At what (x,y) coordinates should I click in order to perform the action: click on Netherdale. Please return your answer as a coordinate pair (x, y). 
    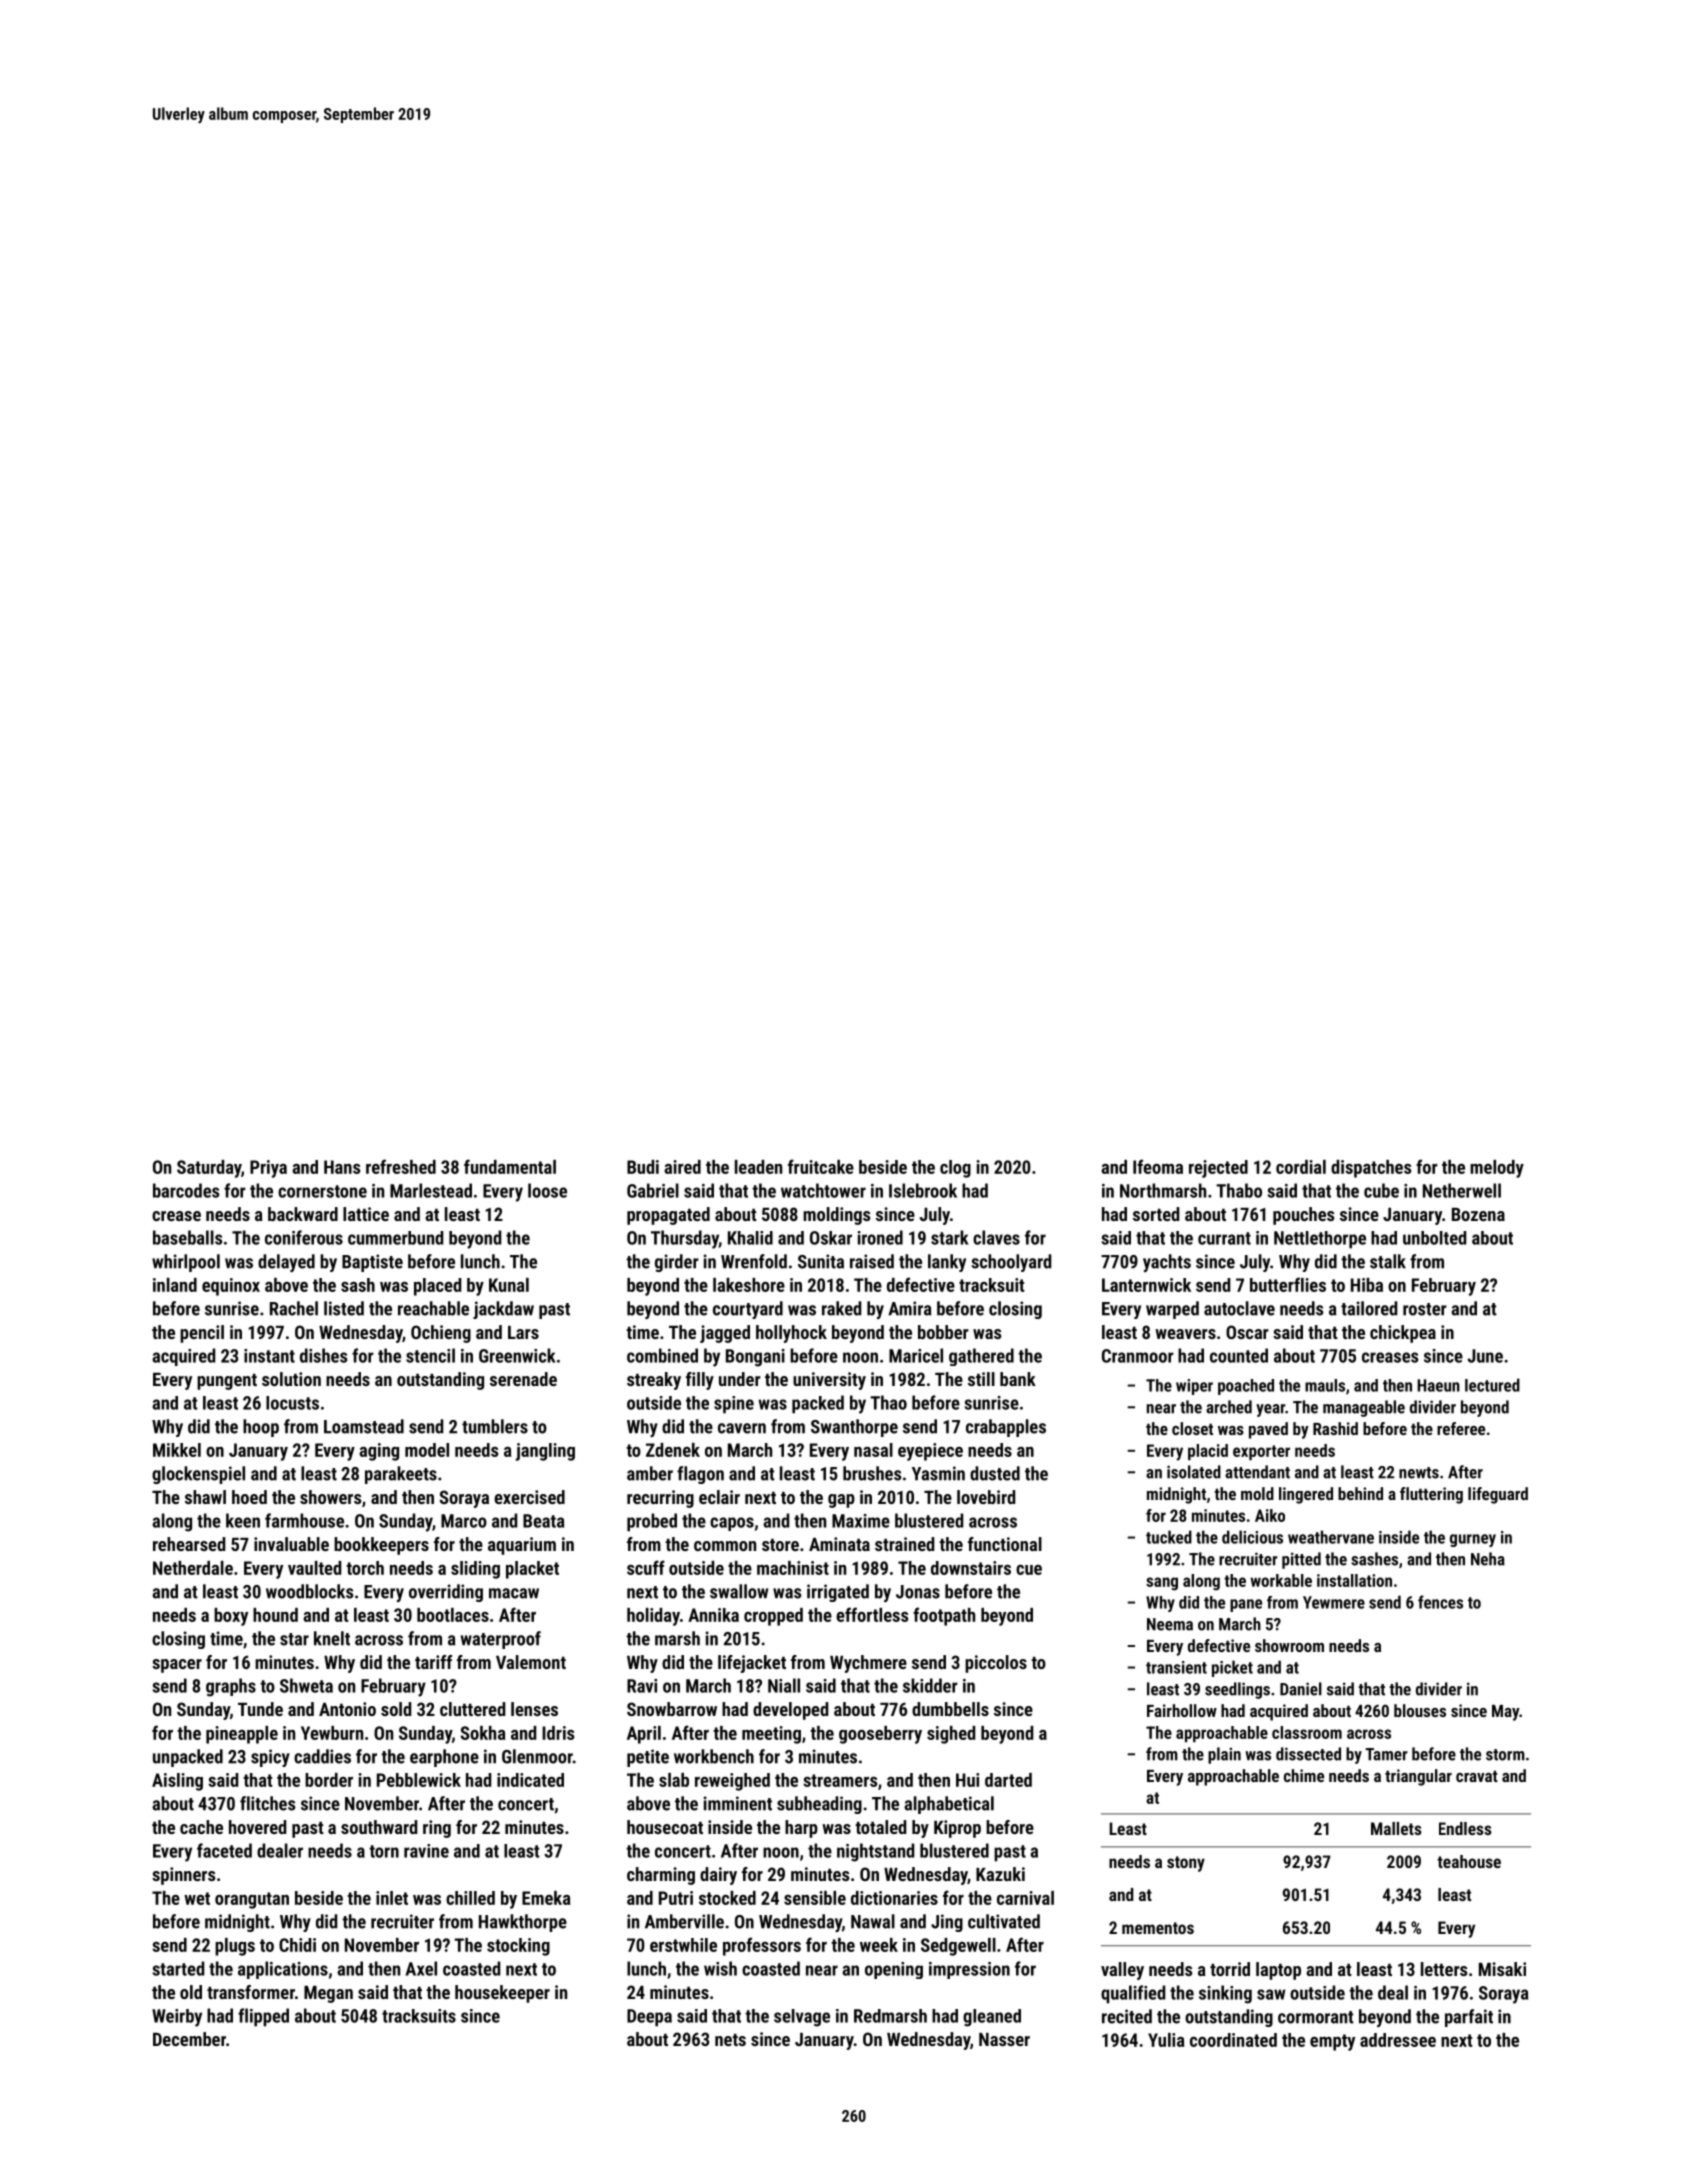
    Looking at the image, I should click on (193, 1568).
